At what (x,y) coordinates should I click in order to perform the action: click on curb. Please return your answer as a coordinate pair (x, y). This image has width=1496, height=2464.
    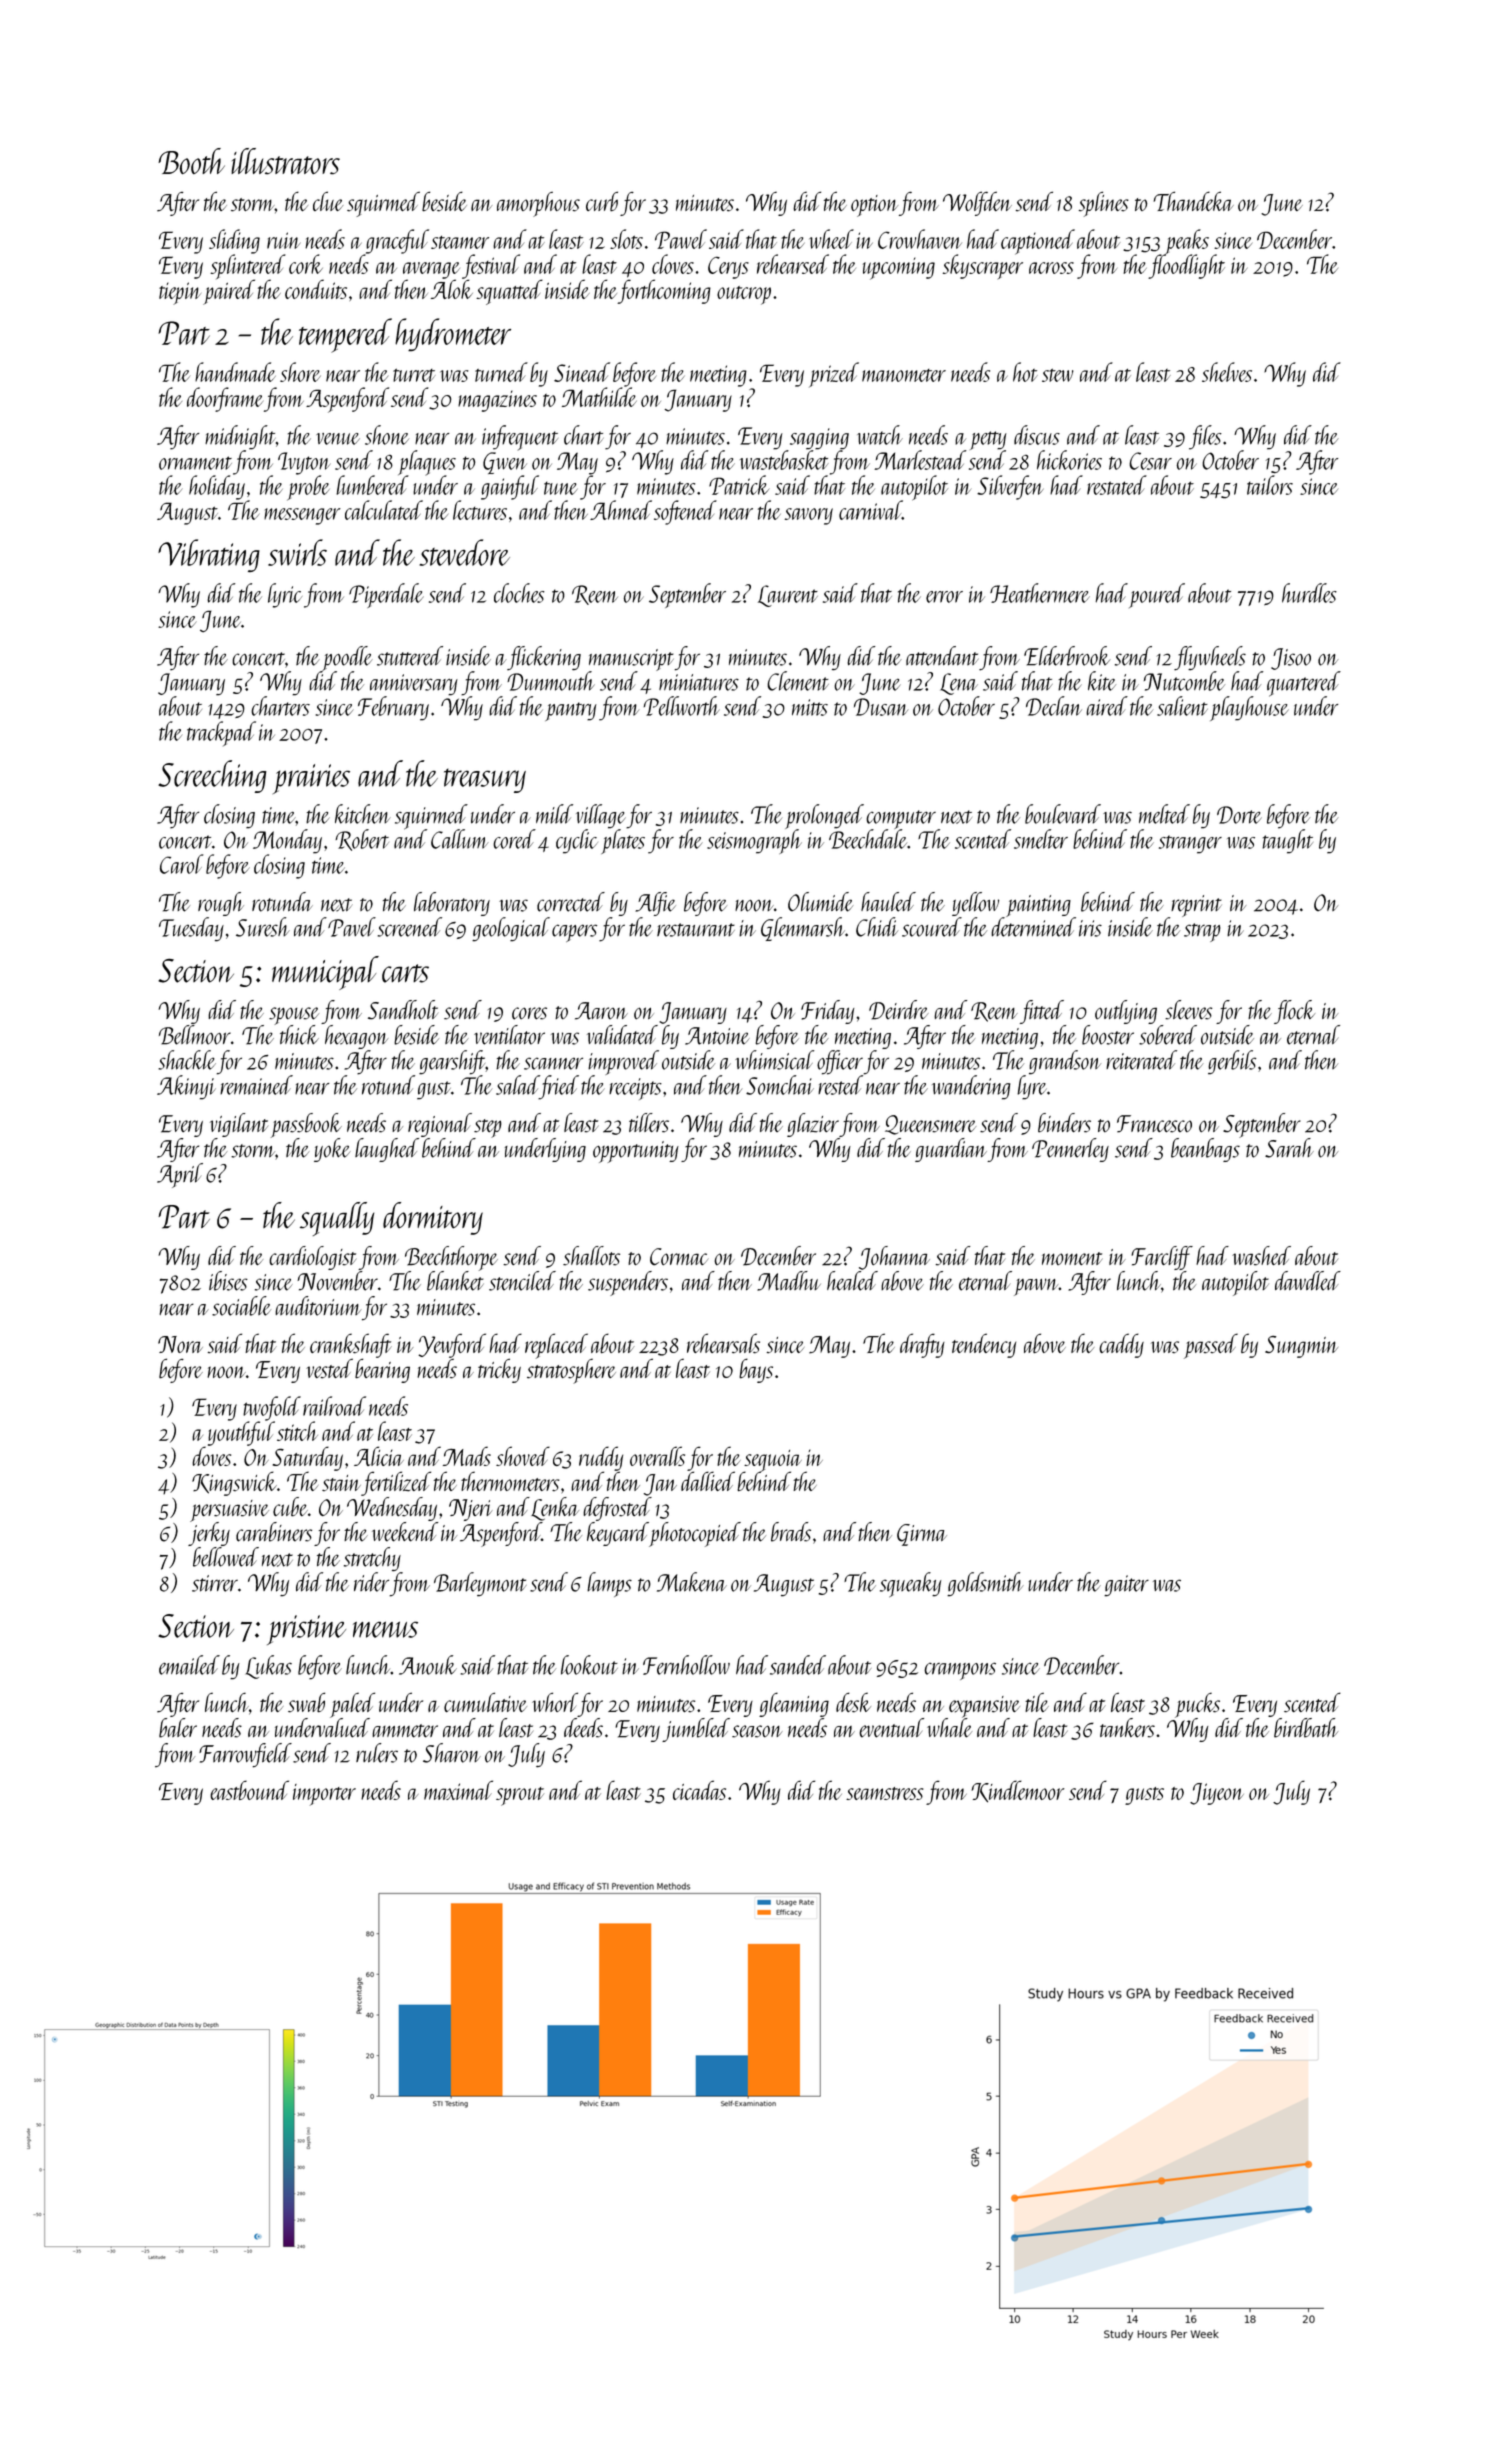
    Looking at the image, I should click on (602, 201).
